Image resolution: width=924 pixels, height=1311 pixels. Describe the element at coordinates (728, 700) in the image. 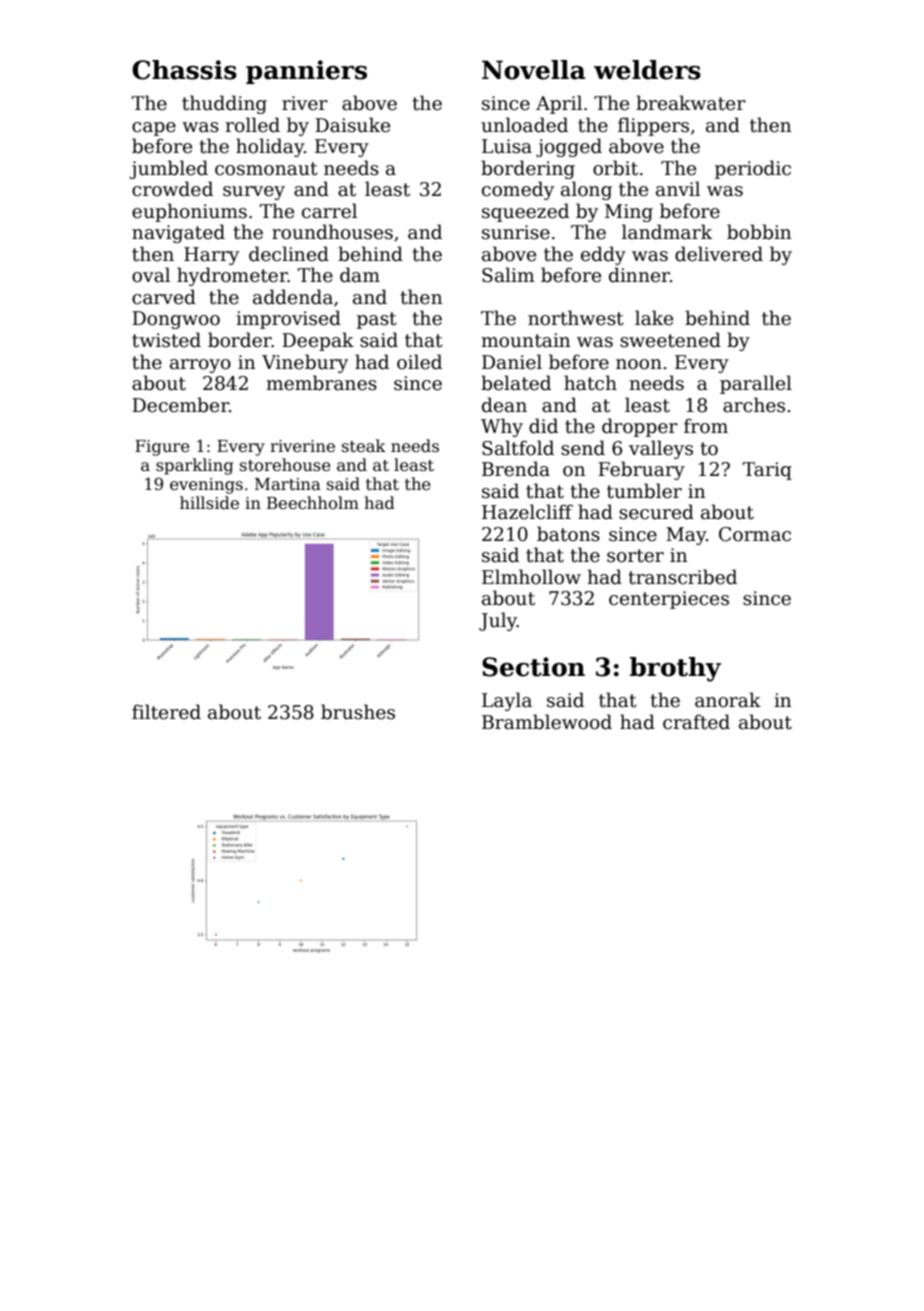

I see `anorak` at that location.
